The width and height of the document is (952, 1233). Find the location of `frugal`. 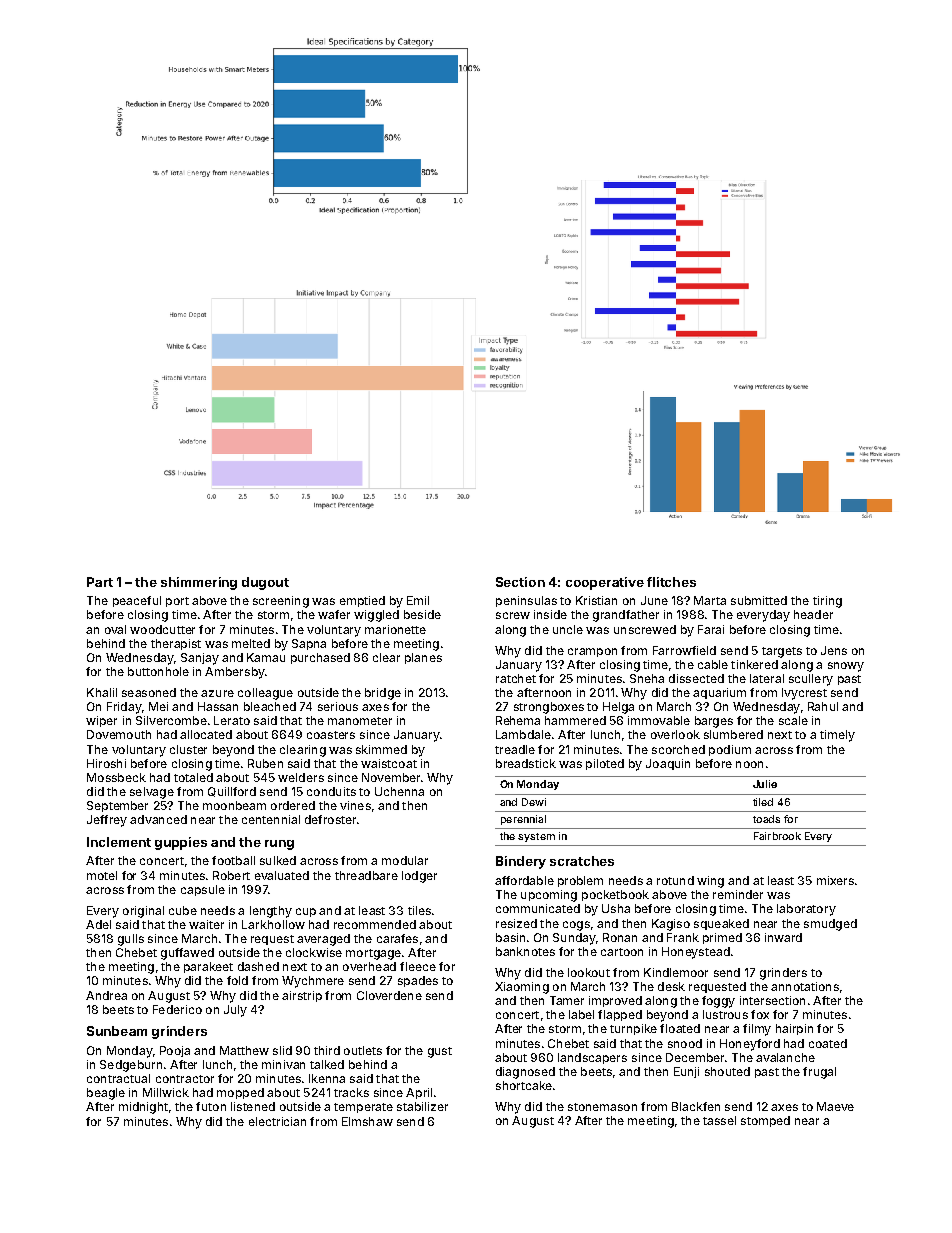

frugal is located at coordinates (819, 1073).
